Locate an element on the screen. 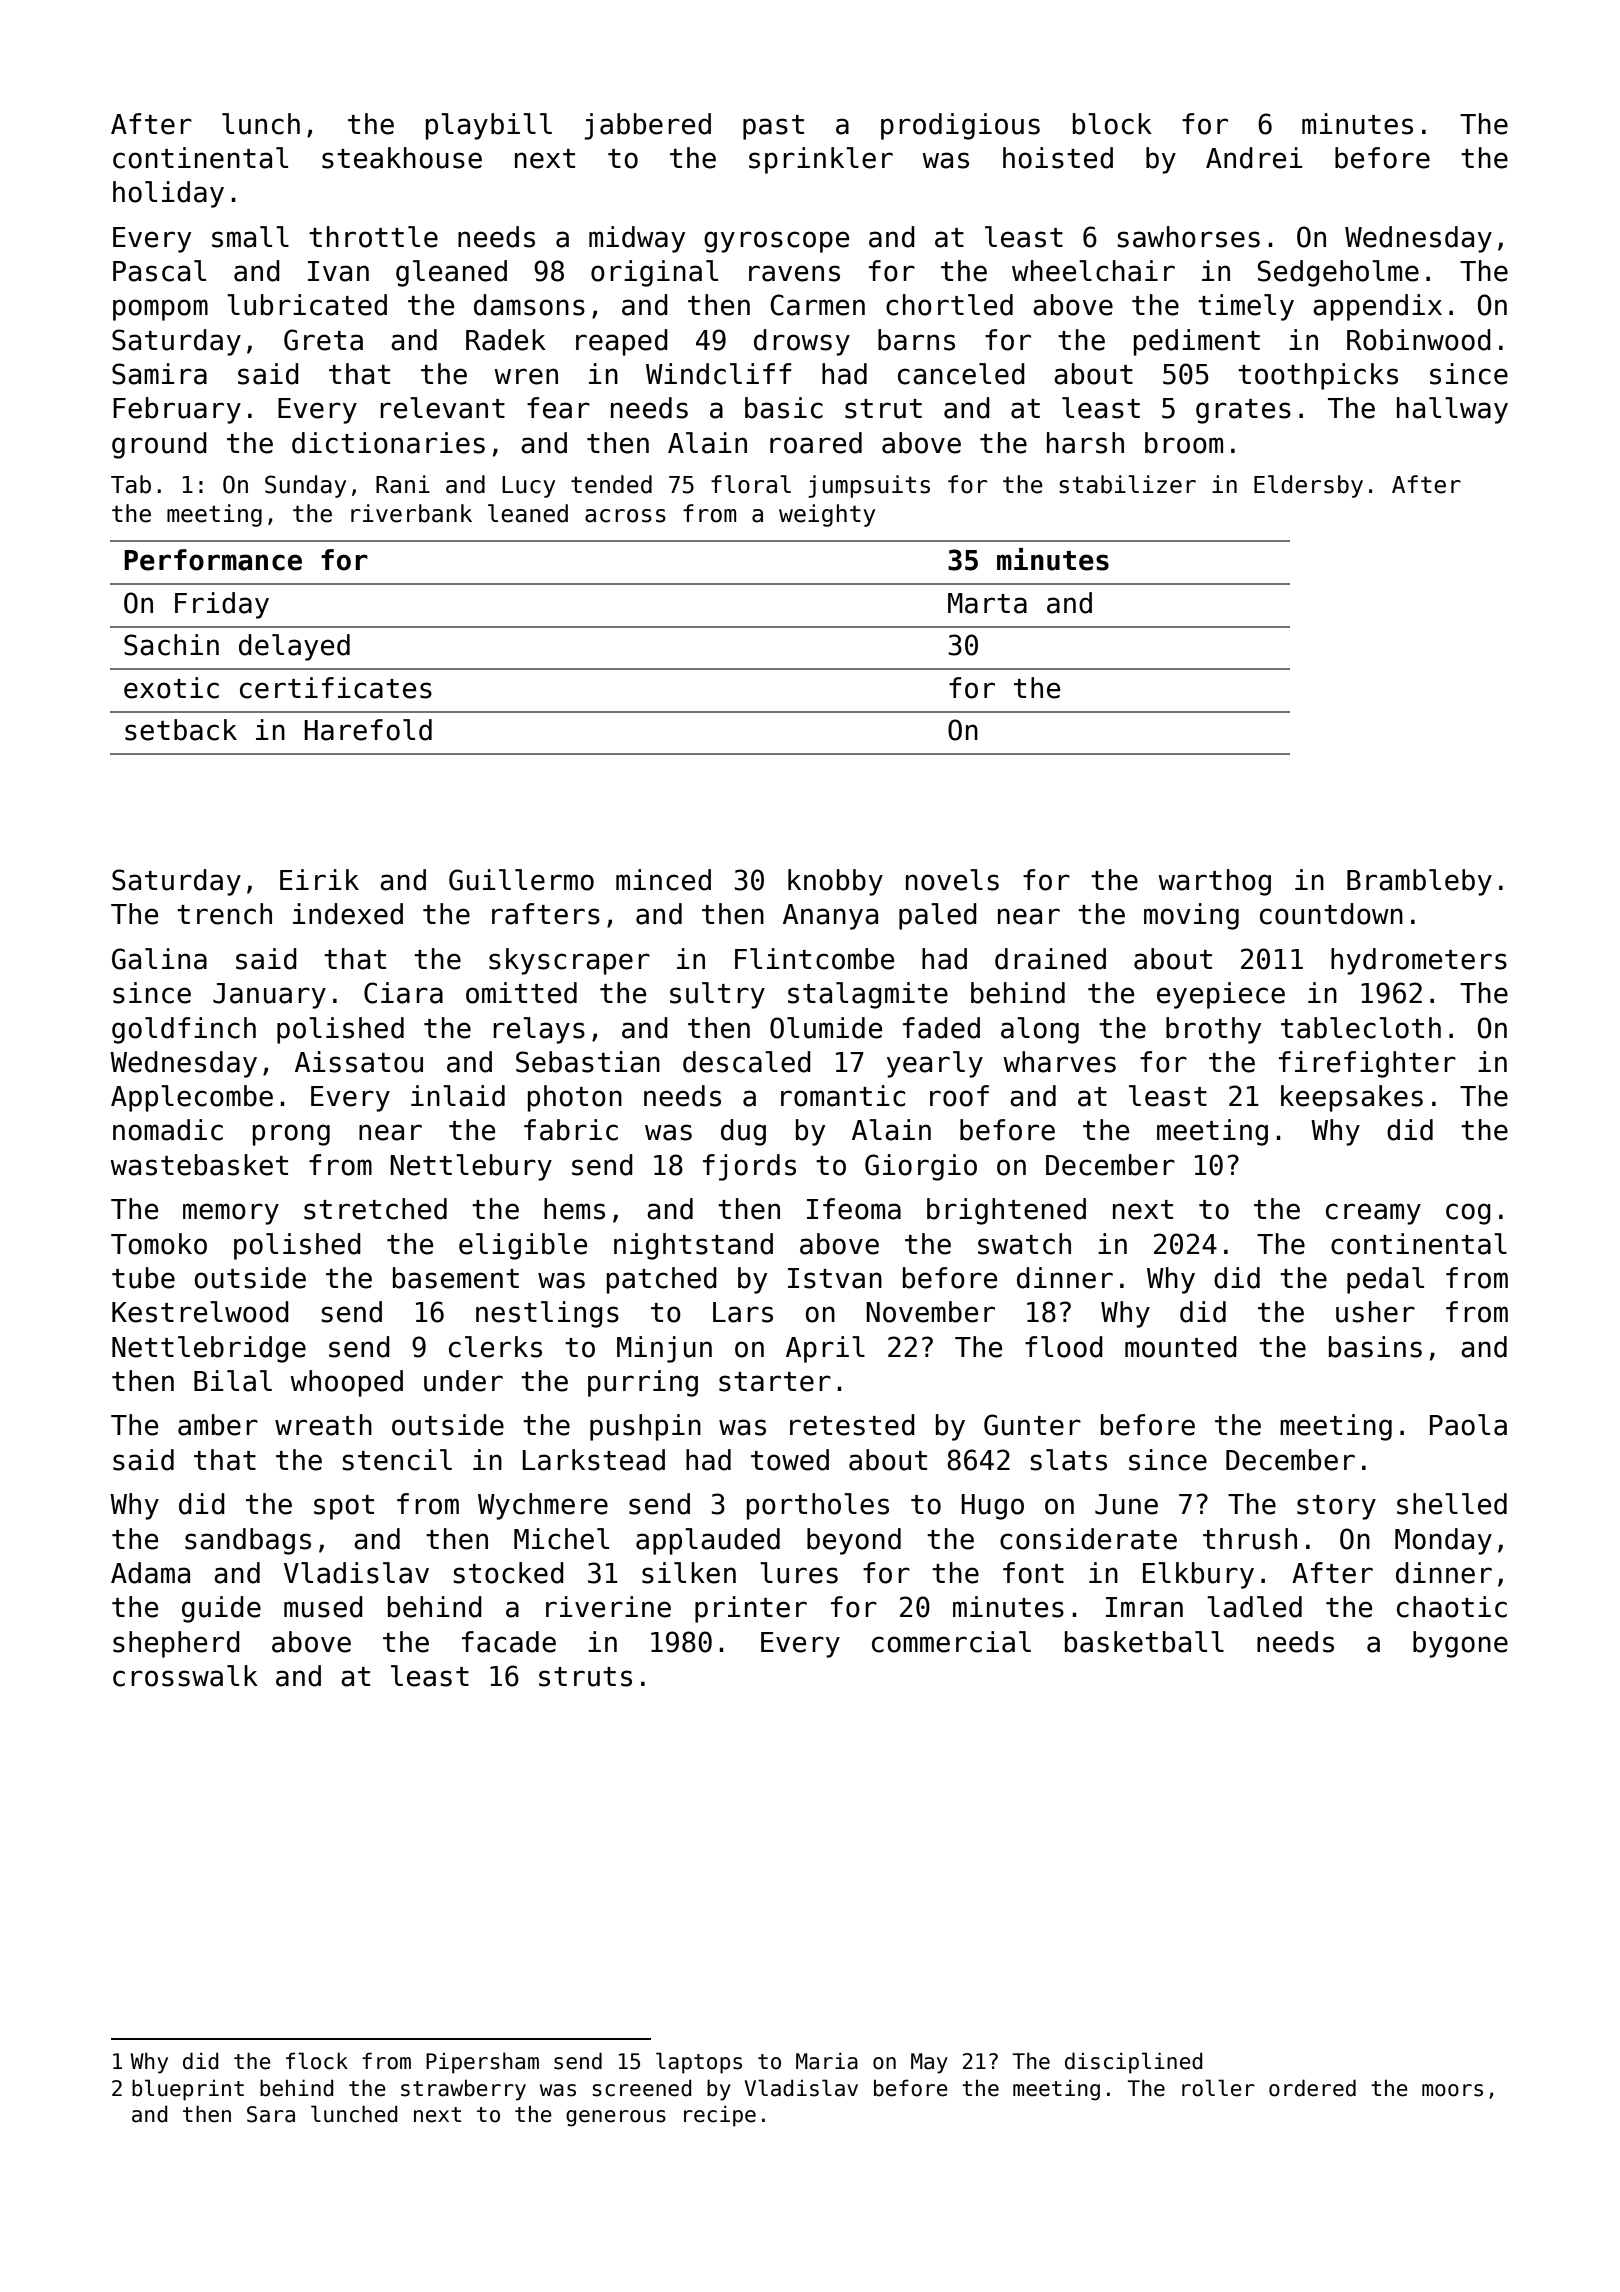 This screenshot has height=2292, width=1620. Galina is located at coordinates (159, 959).
